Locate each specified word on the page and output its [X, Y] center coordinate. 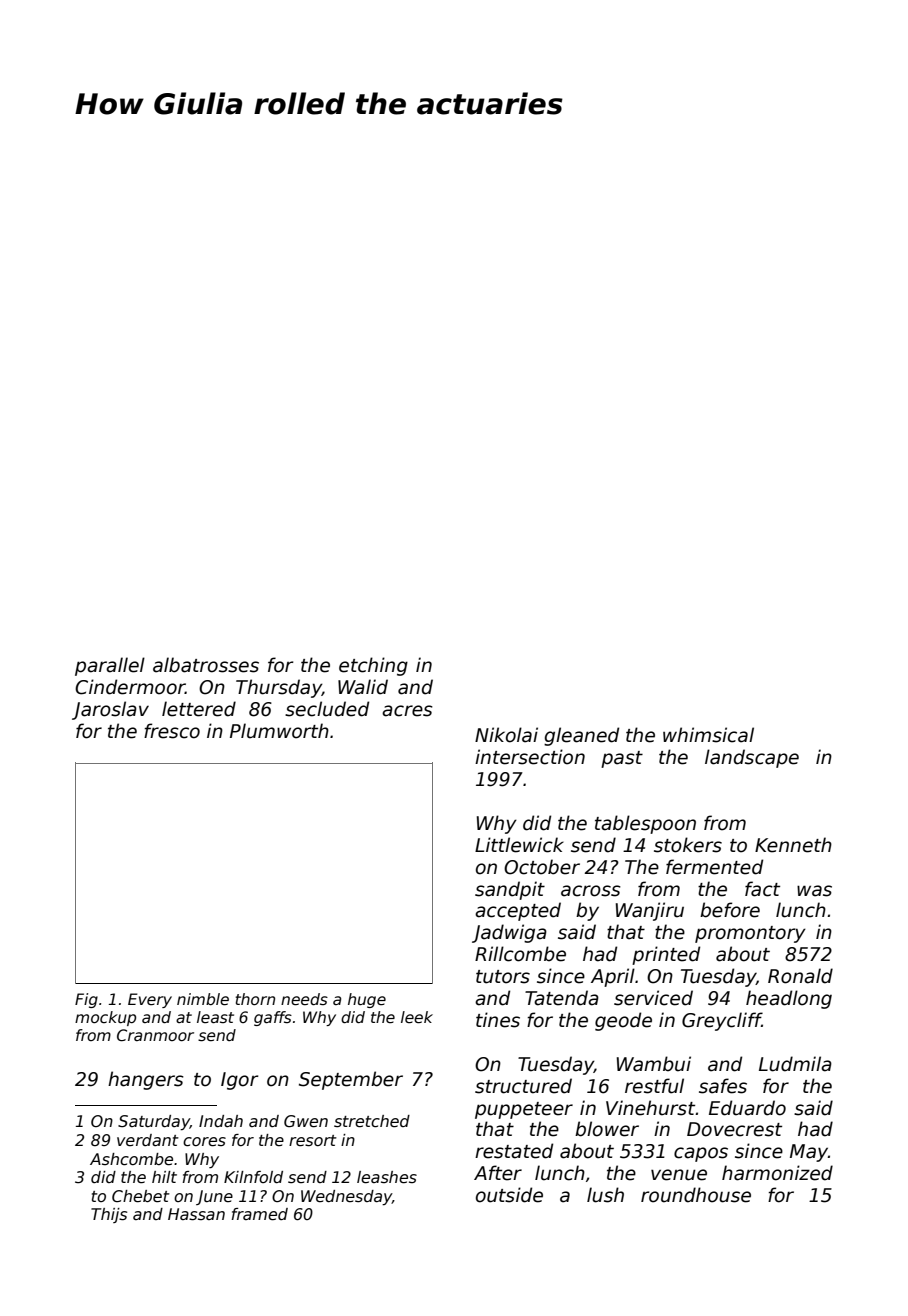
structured [523, 1086]
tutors [503, 977]
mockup [105, 1018]
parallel [110, 666]
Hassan [196, 1214]
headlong [789, 999]
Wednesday [346, 1198]
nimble [203, 999]
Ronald [800, 976]
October [542, 867]
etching [373, 666]
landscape [752, 758]
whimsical [708, 735]
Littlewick [519, 845]
